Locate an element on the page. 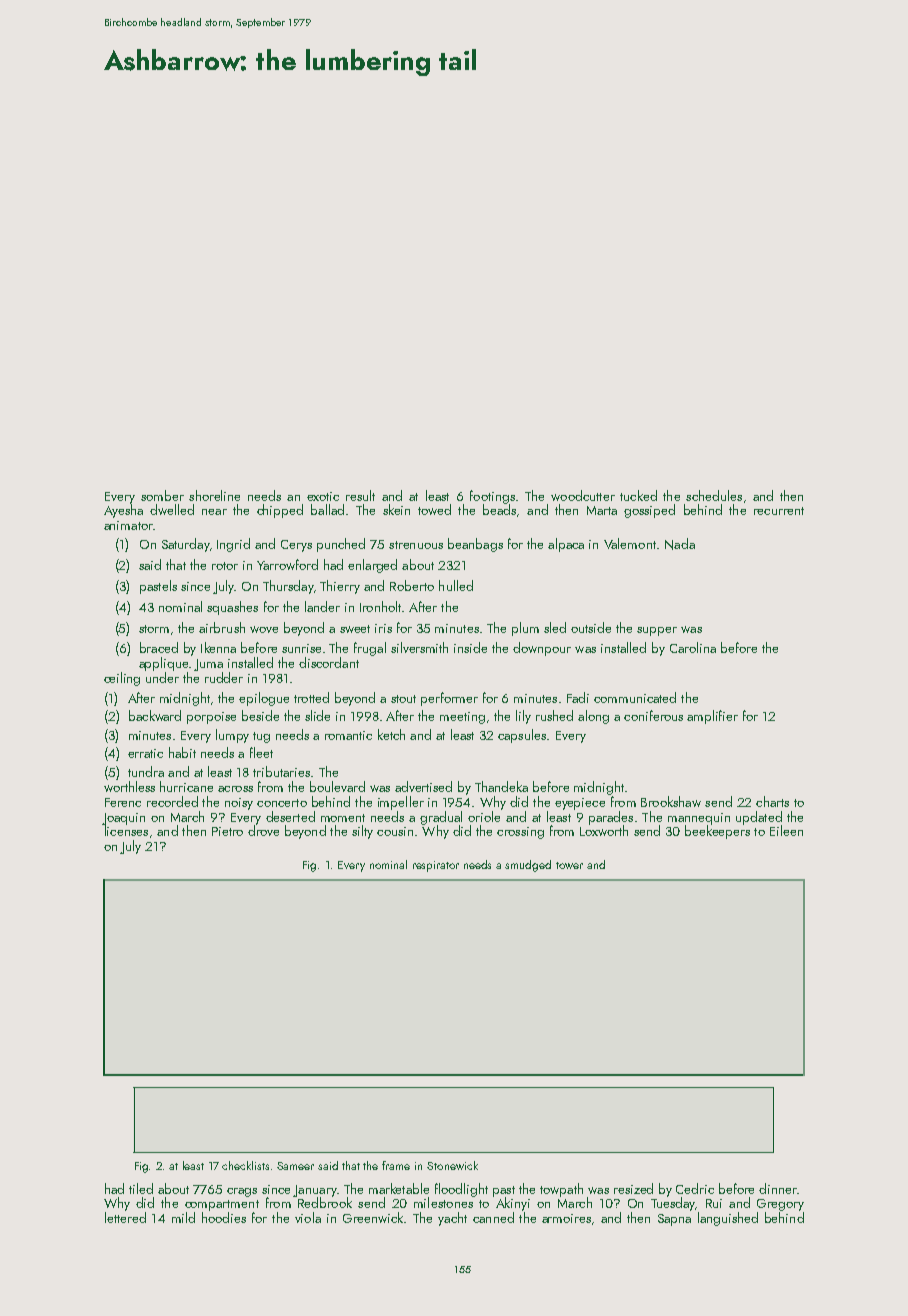 Image resolution: width=908 pixels, height=1316 pixels. alpaca is located at coordinates (566, 545).
